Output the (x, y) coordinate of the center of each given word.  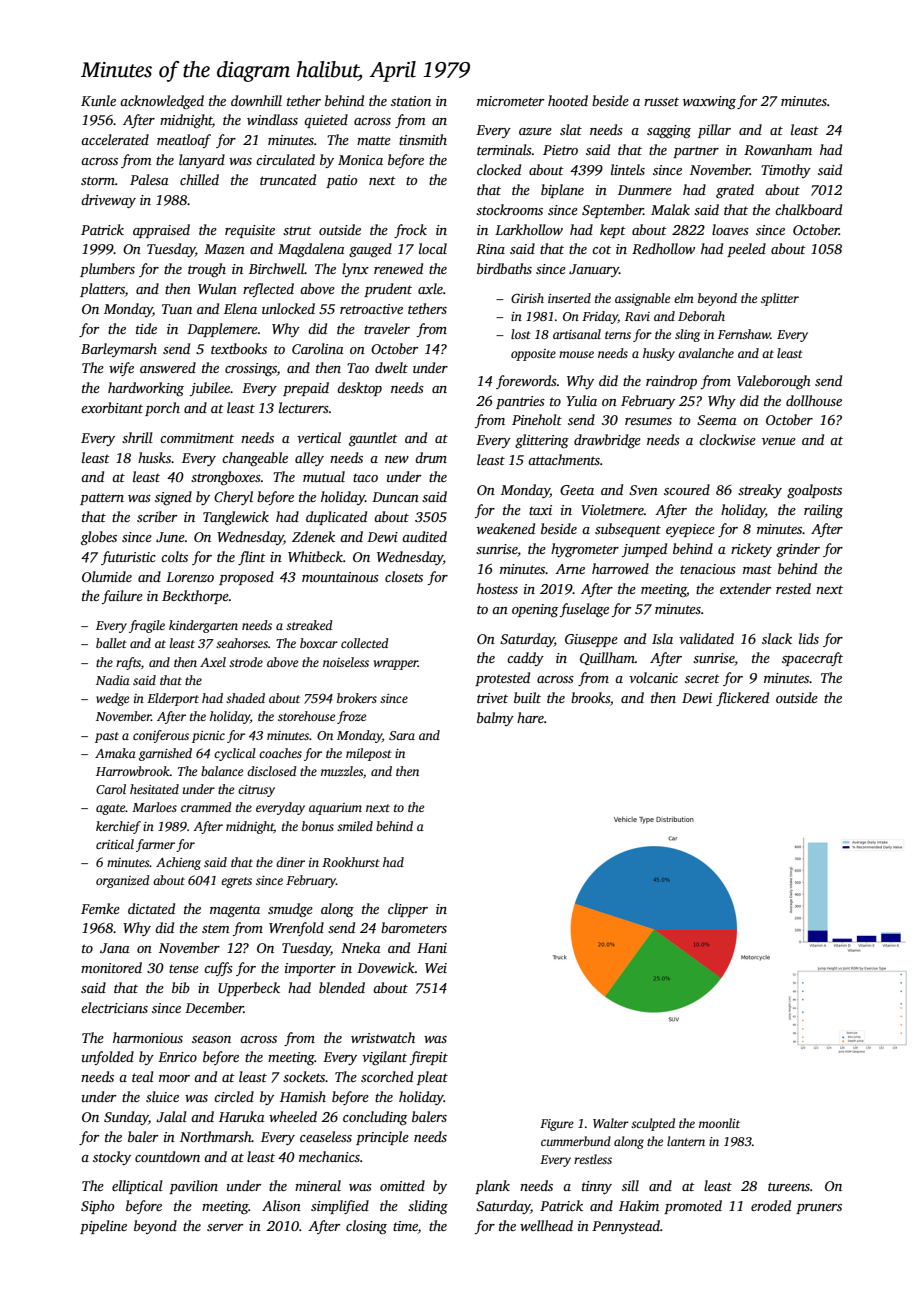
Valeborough (774, 382)
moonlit (719, 1123)
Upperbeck (249, 989)
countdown (167, 1156)
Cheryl (233, 498)
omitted (402, 1185)
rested (793, 588)
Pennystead (626, 1227)
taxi (540, 510)
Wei (436, 968)
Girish (527, 298)
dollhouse (814, 400)
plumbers (107, 270)
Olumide (107, 576)
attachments (564, 459)
